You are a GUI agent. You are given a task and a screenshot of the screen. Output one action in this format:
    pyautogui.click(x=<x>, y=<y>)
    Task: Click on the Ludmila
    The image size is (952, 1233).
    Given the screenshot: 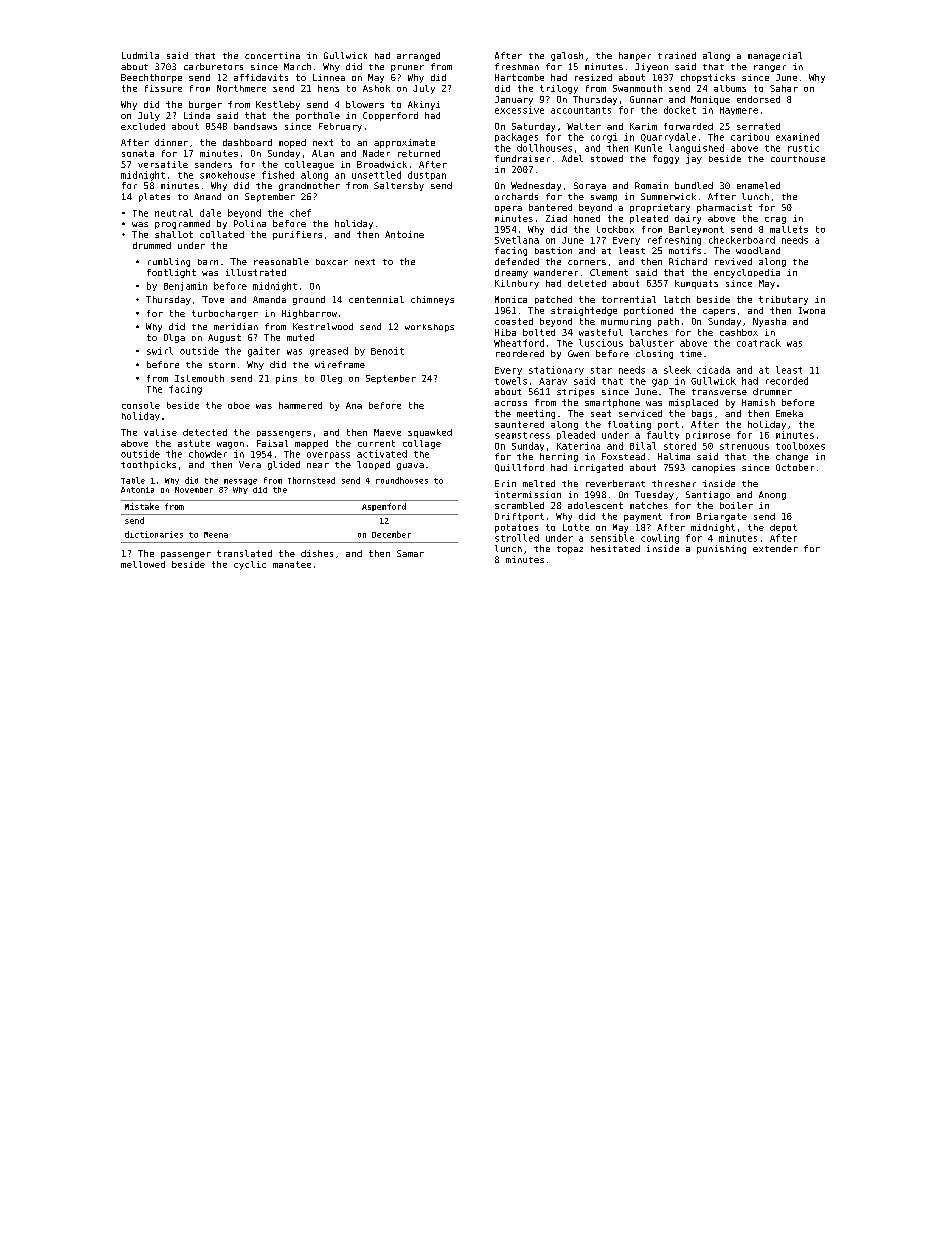 What is the action you would take?
    pyautogui.click(x=140, y=55)
